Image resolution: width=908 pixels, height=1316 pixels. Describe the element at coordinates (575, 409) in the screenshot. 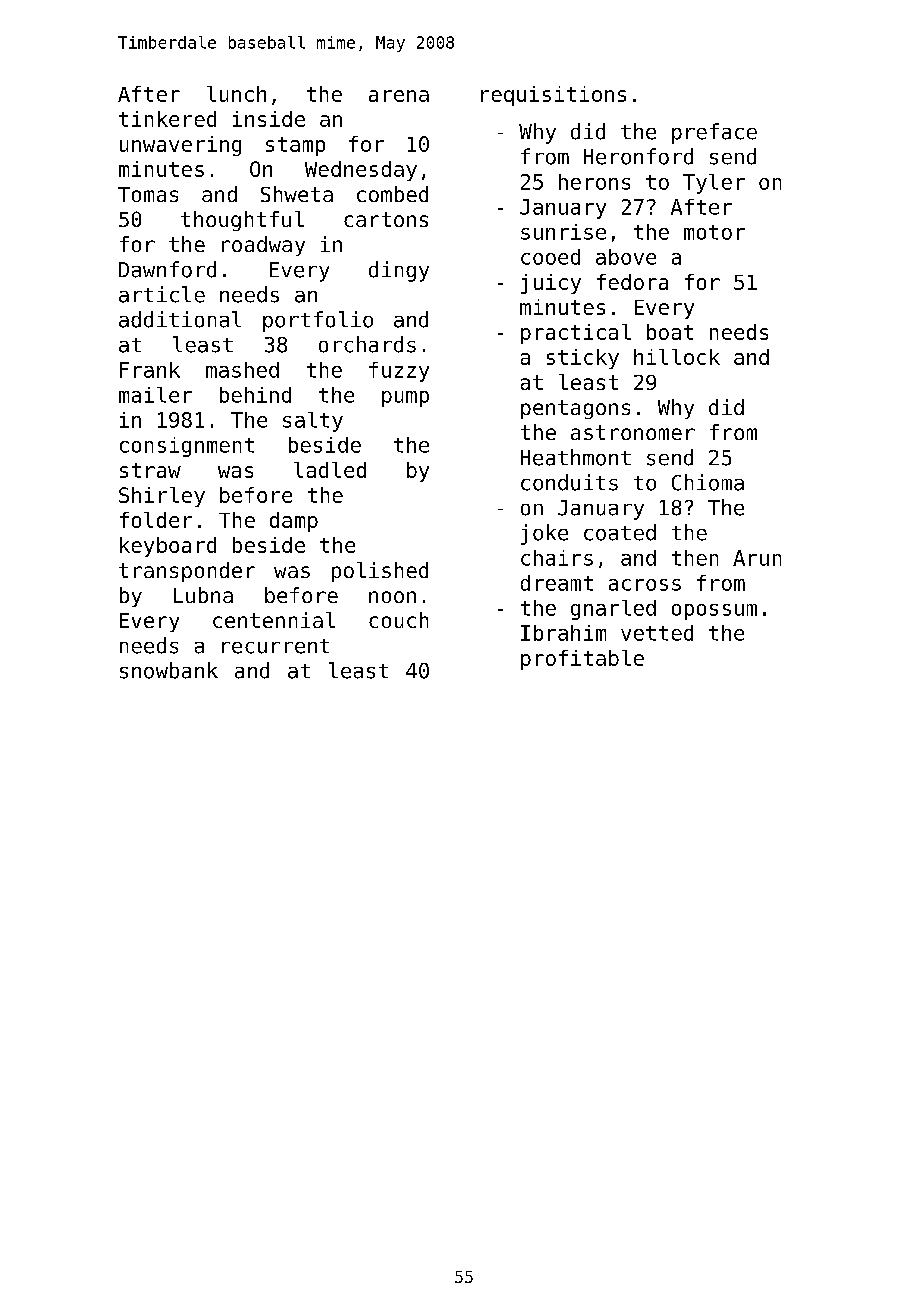

I see `pentagons` at that location.
